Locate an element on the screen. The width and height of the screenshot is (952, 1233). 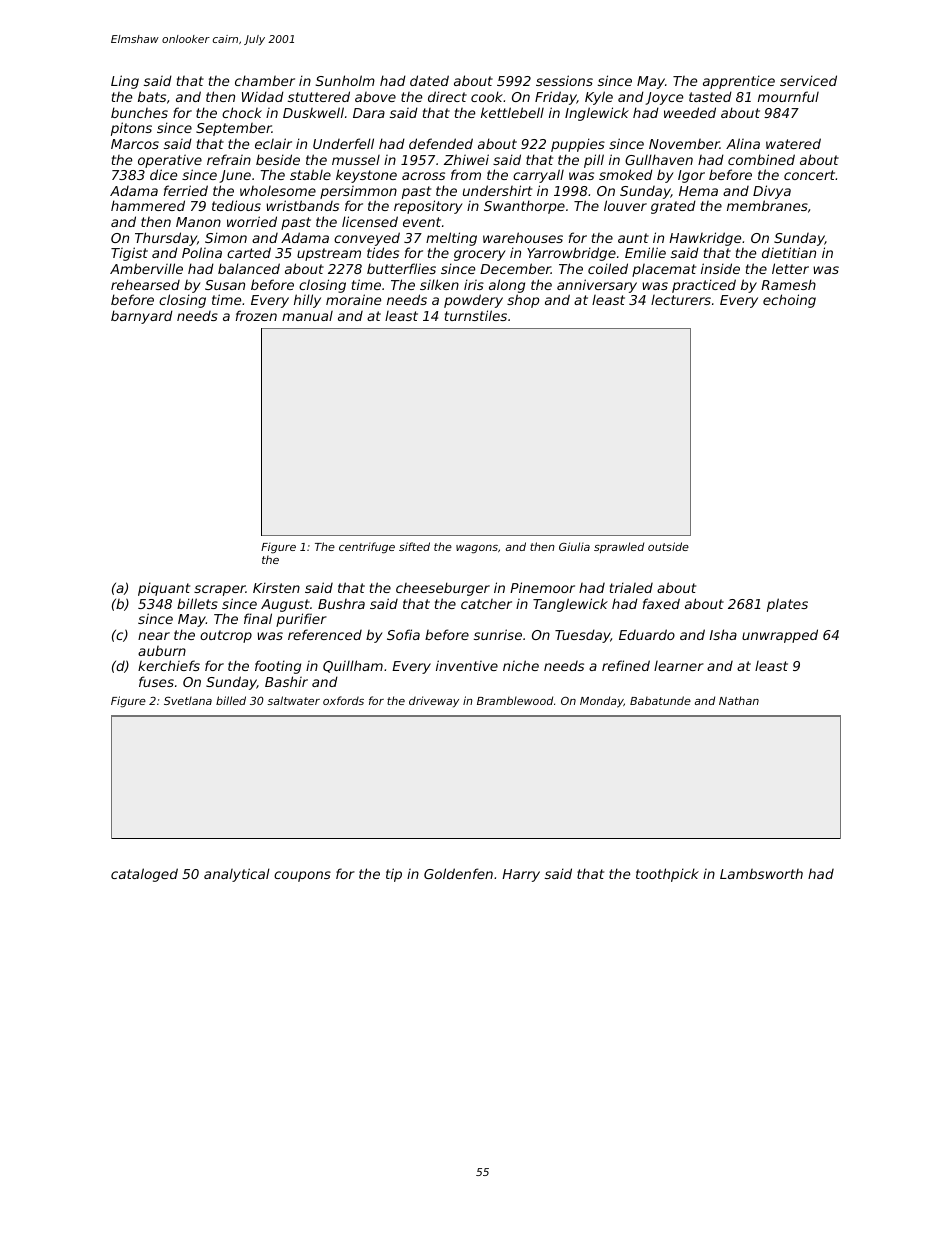
lecturers is located at coordinates (681, 300).
